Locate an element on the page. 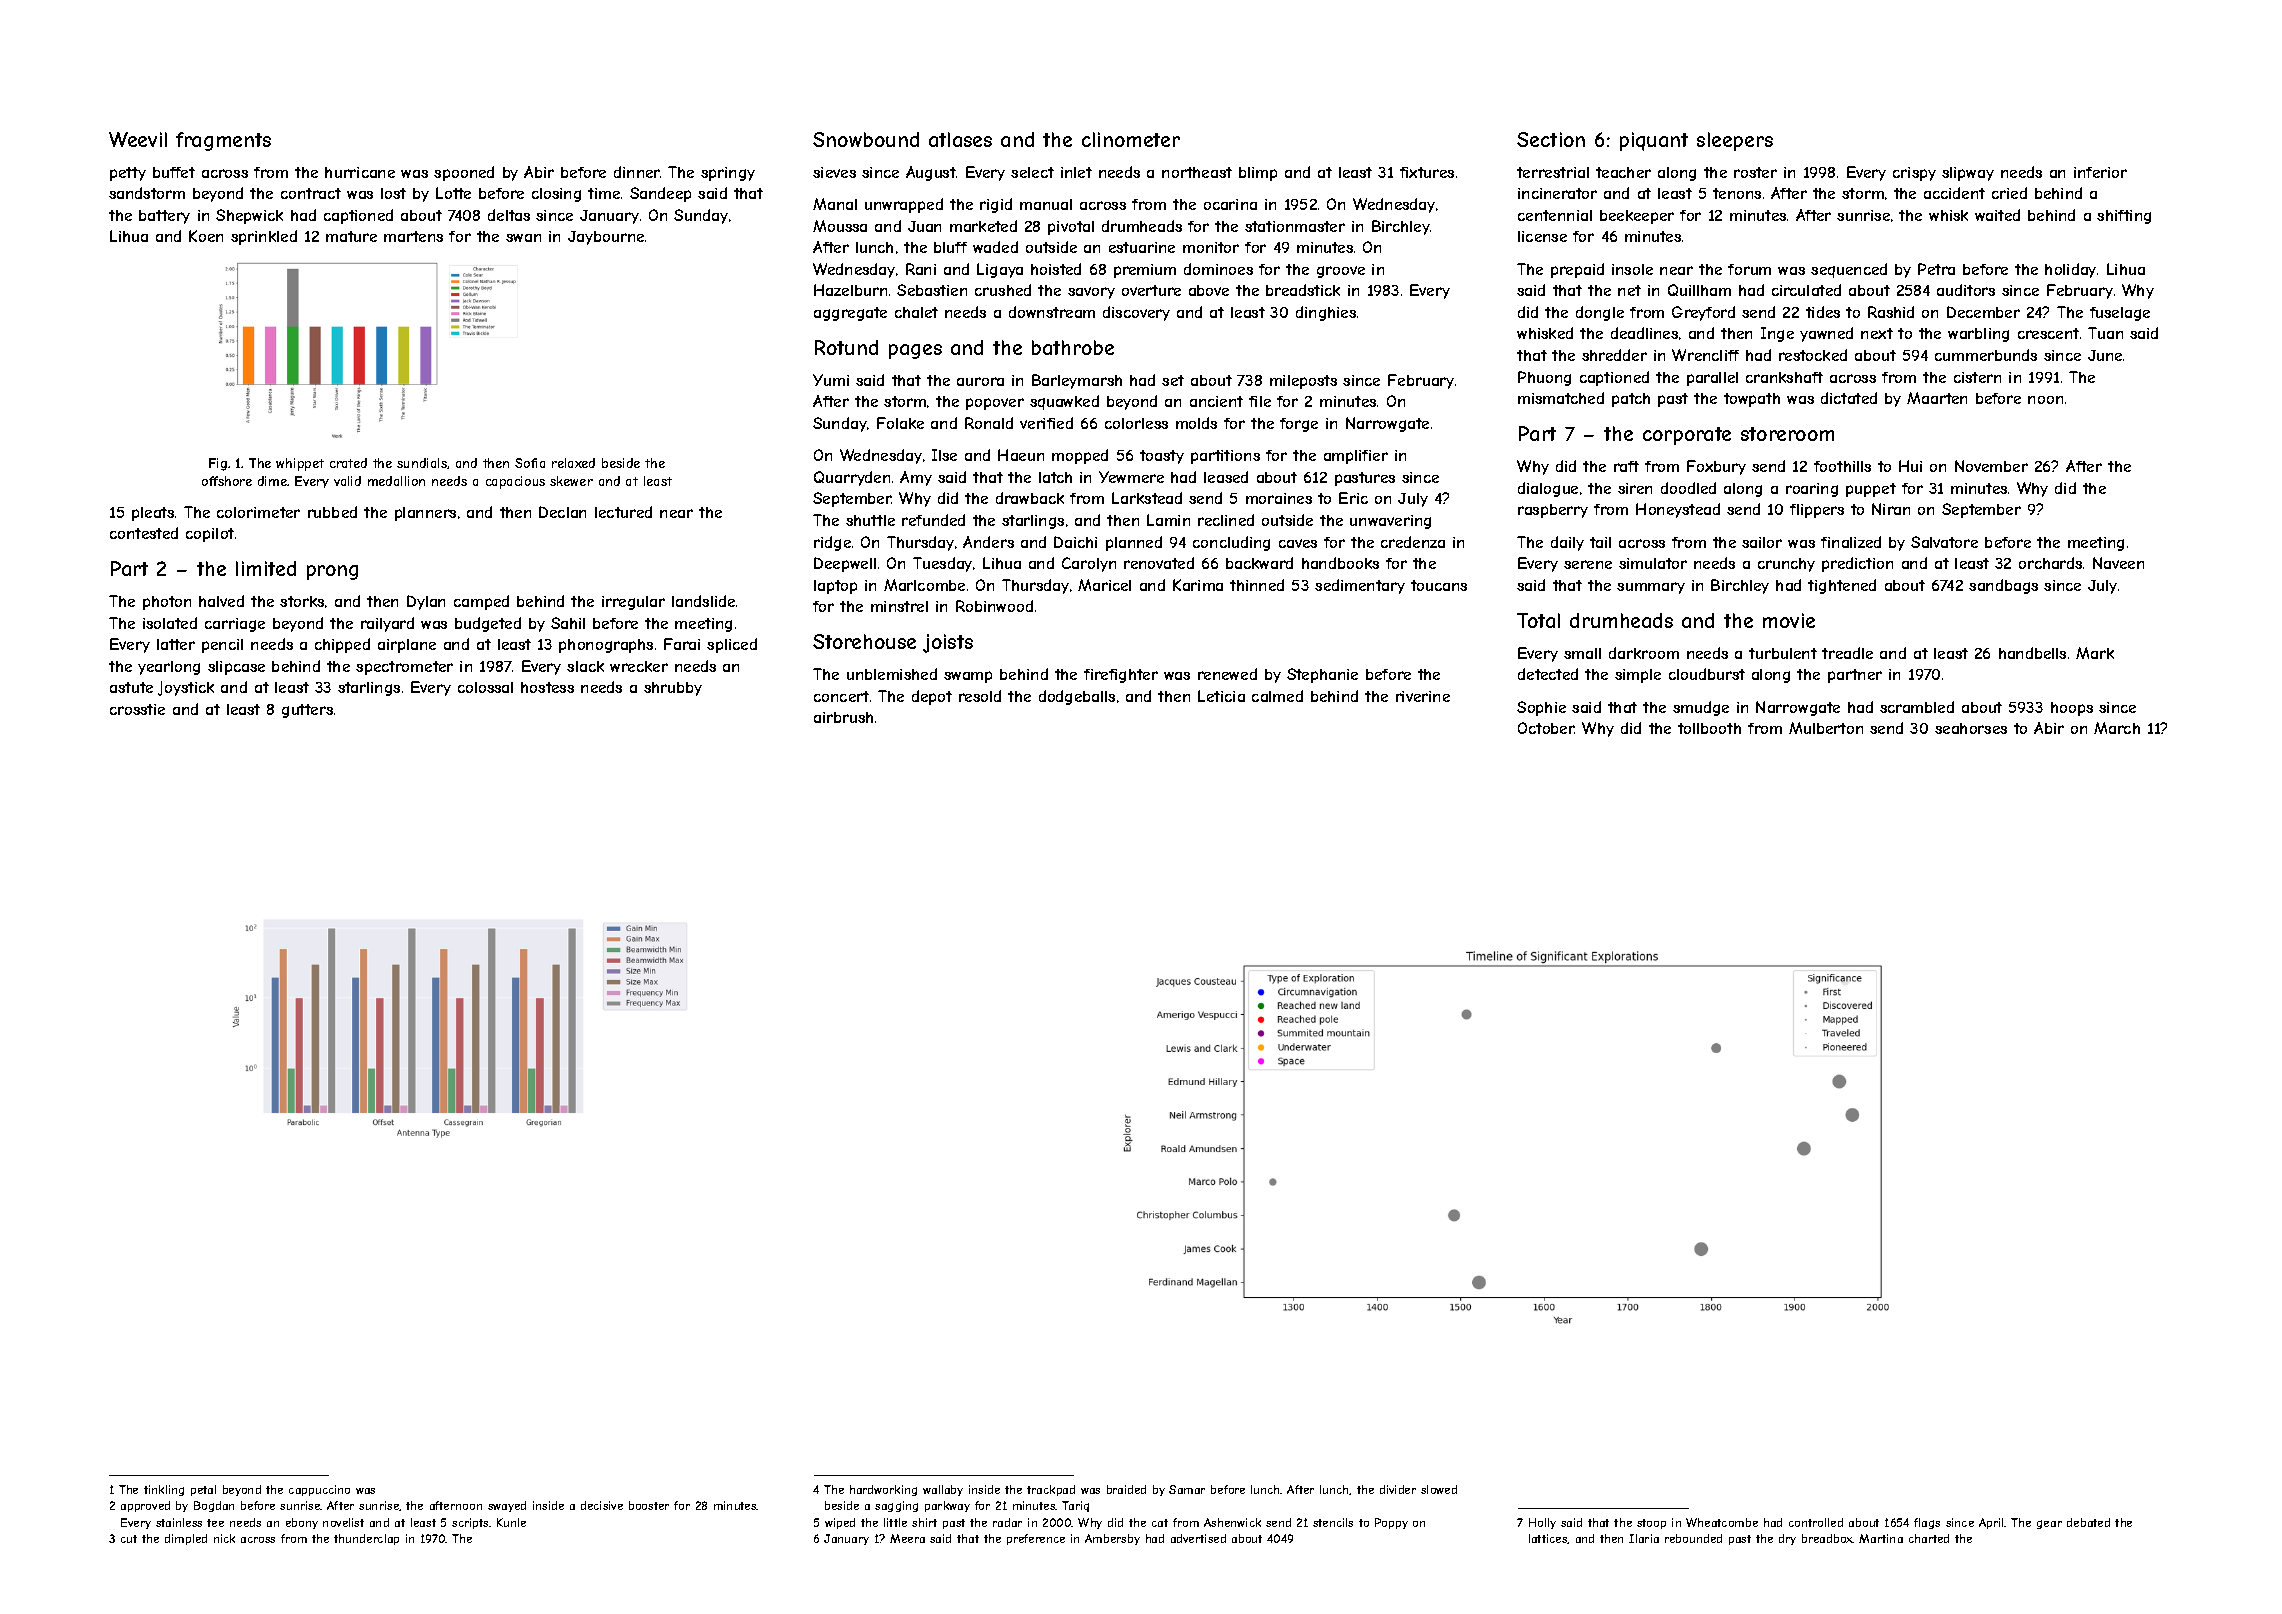 The image size is (2282, 1614). flags is located at coordinates (1927, 1523).
